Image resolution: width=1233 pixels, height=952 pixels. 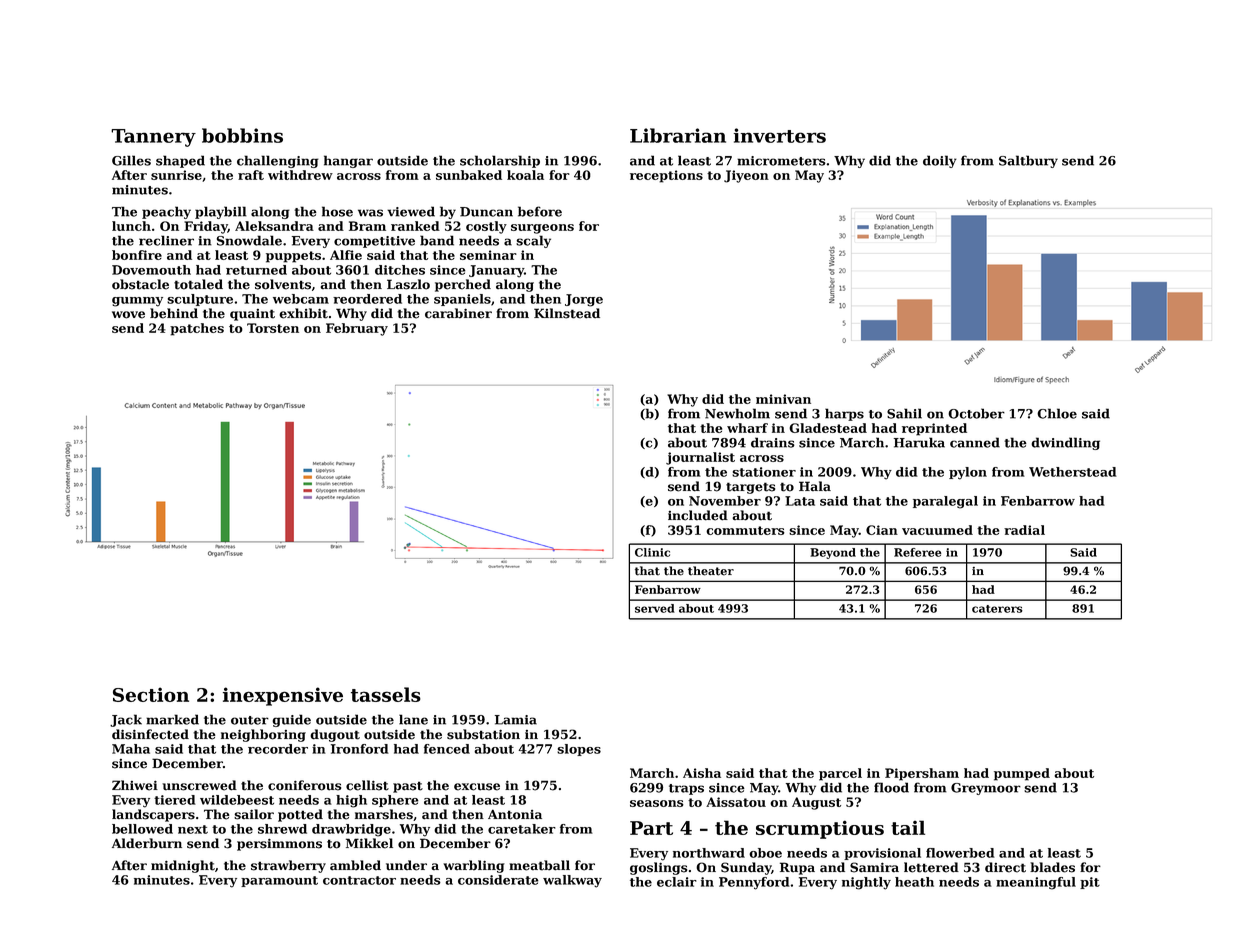 What do you see at coordinates (1065, 443) in the screenshot?
I see `dwindling` at bounding box center [1065, 443].
